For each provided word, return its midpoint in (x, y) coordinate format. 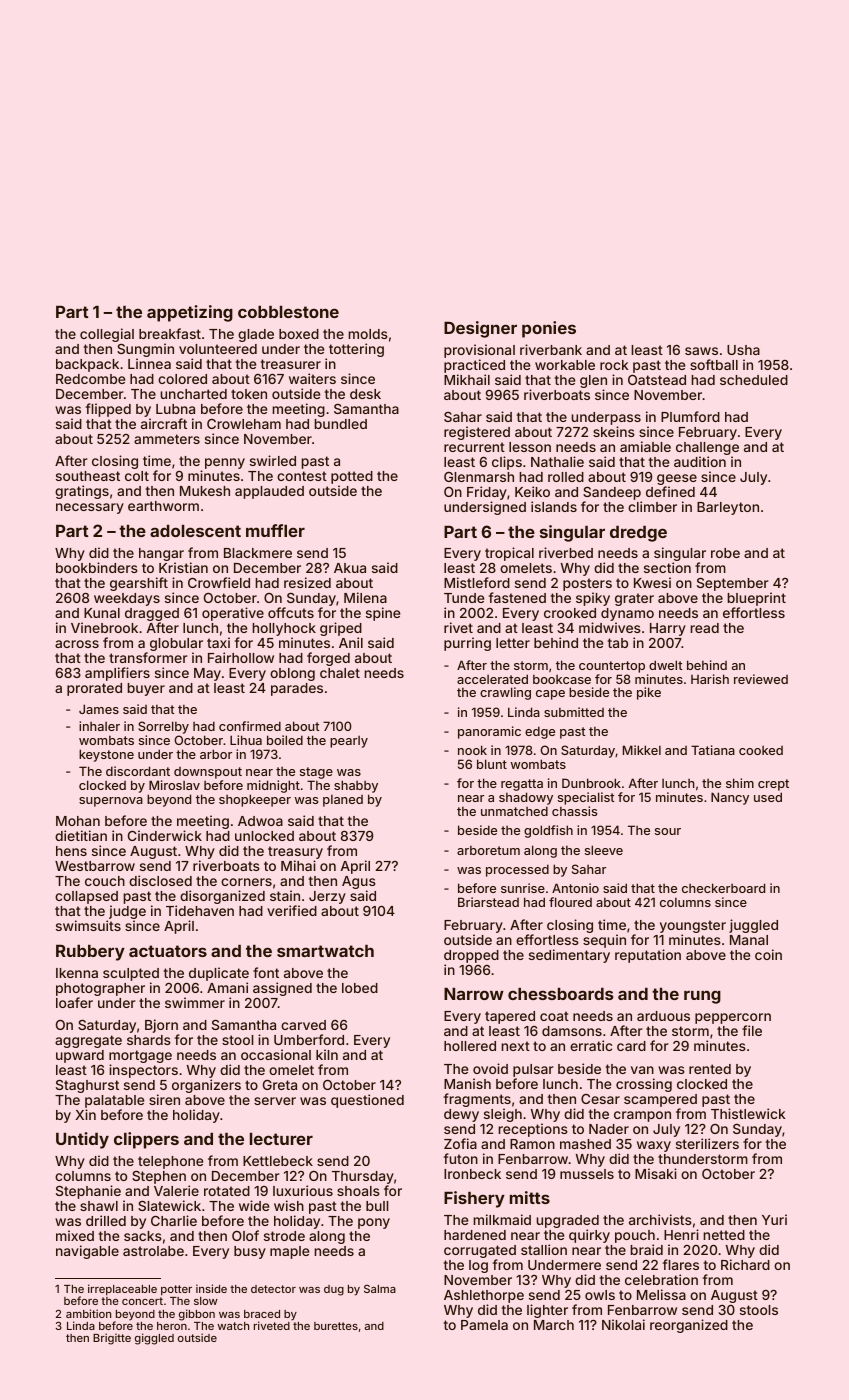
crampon (642, 1116)
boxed (299, 334)
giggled (154, 1339)
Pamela (484, 1325)
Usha (743, 350)
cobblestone (288, 312)
